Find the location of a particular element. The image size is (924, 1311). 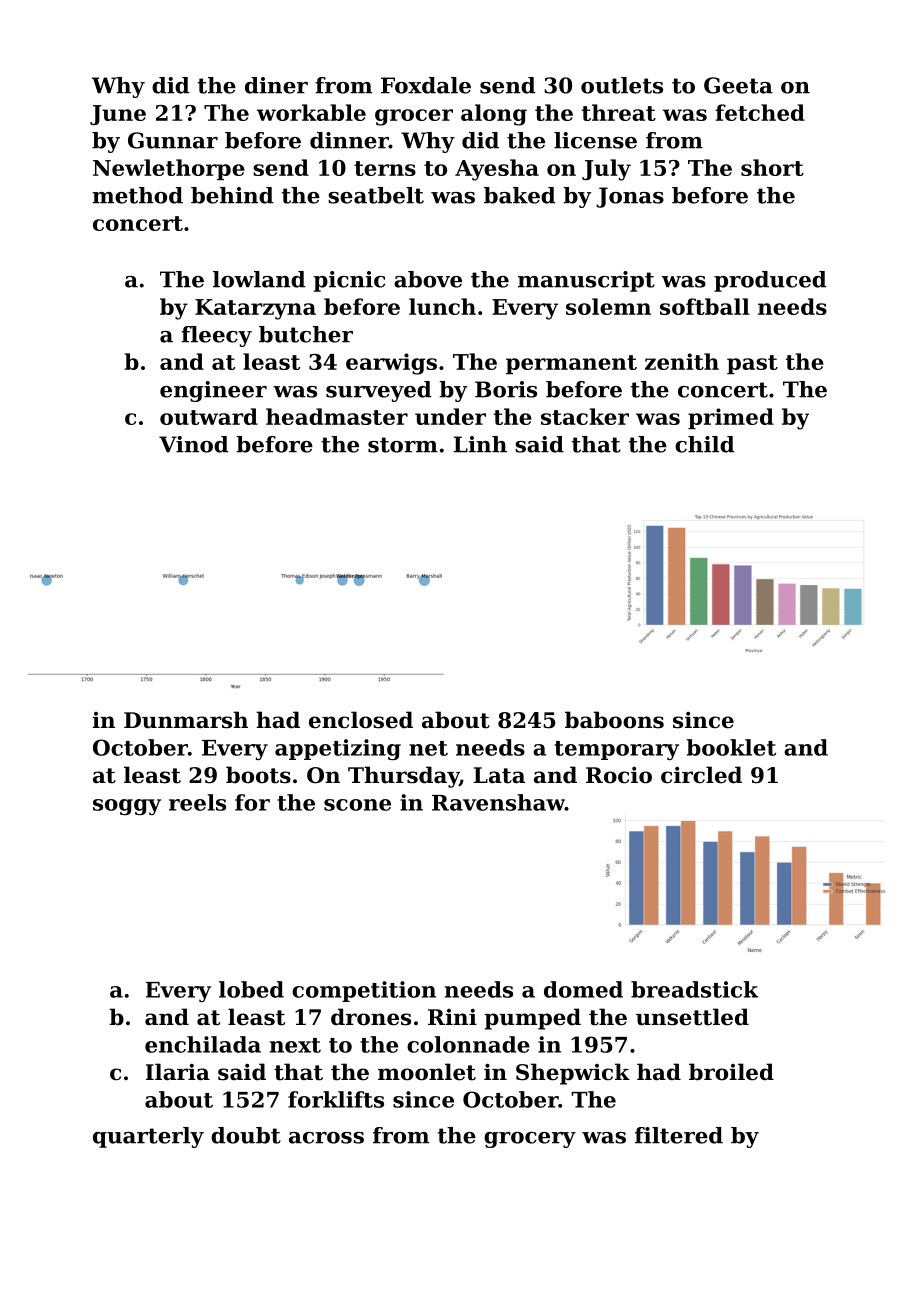

short is located at coordinates (772, 167).
